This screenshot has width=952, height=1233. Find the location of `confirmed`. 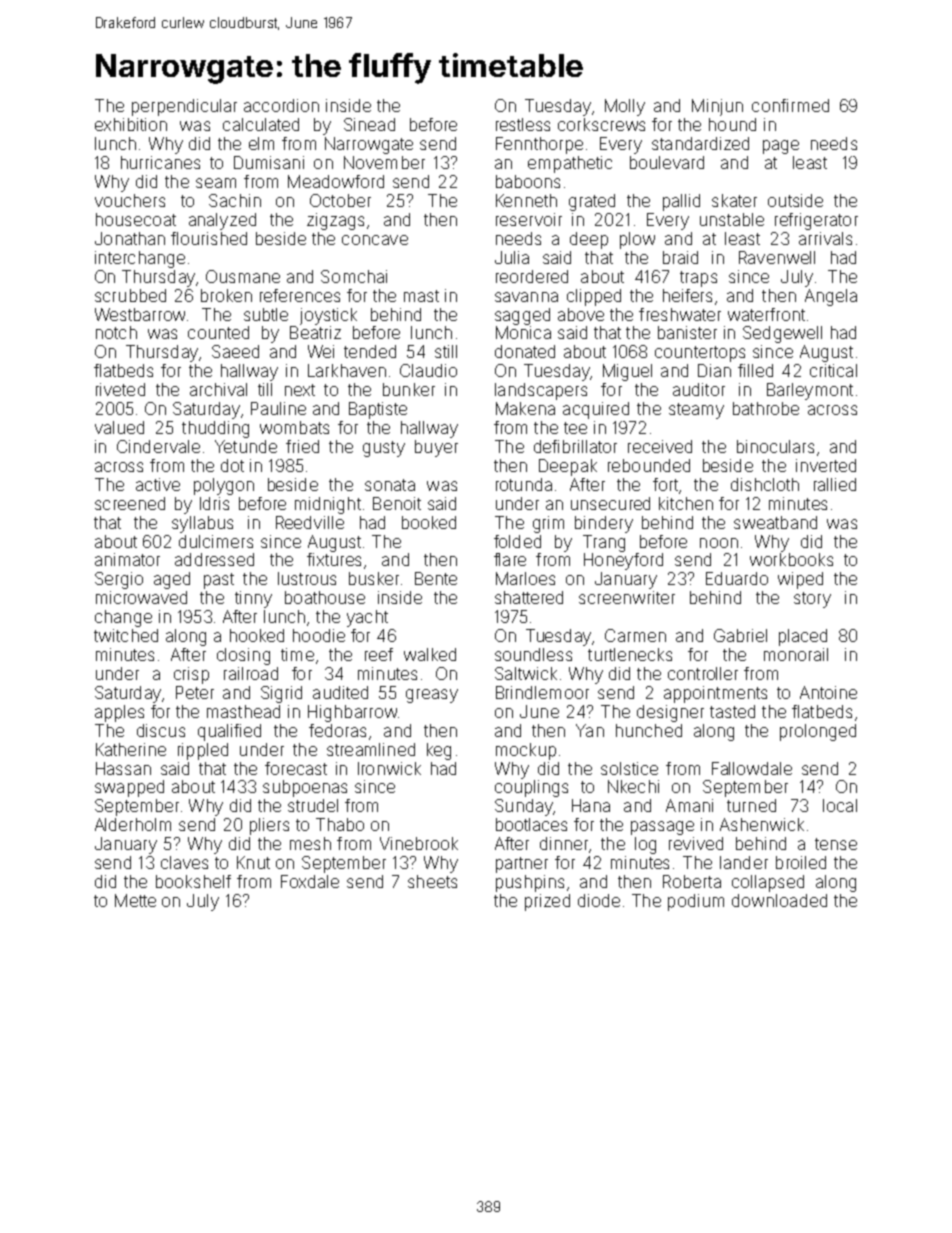

confirmed is located at coordinates (790, 105).
